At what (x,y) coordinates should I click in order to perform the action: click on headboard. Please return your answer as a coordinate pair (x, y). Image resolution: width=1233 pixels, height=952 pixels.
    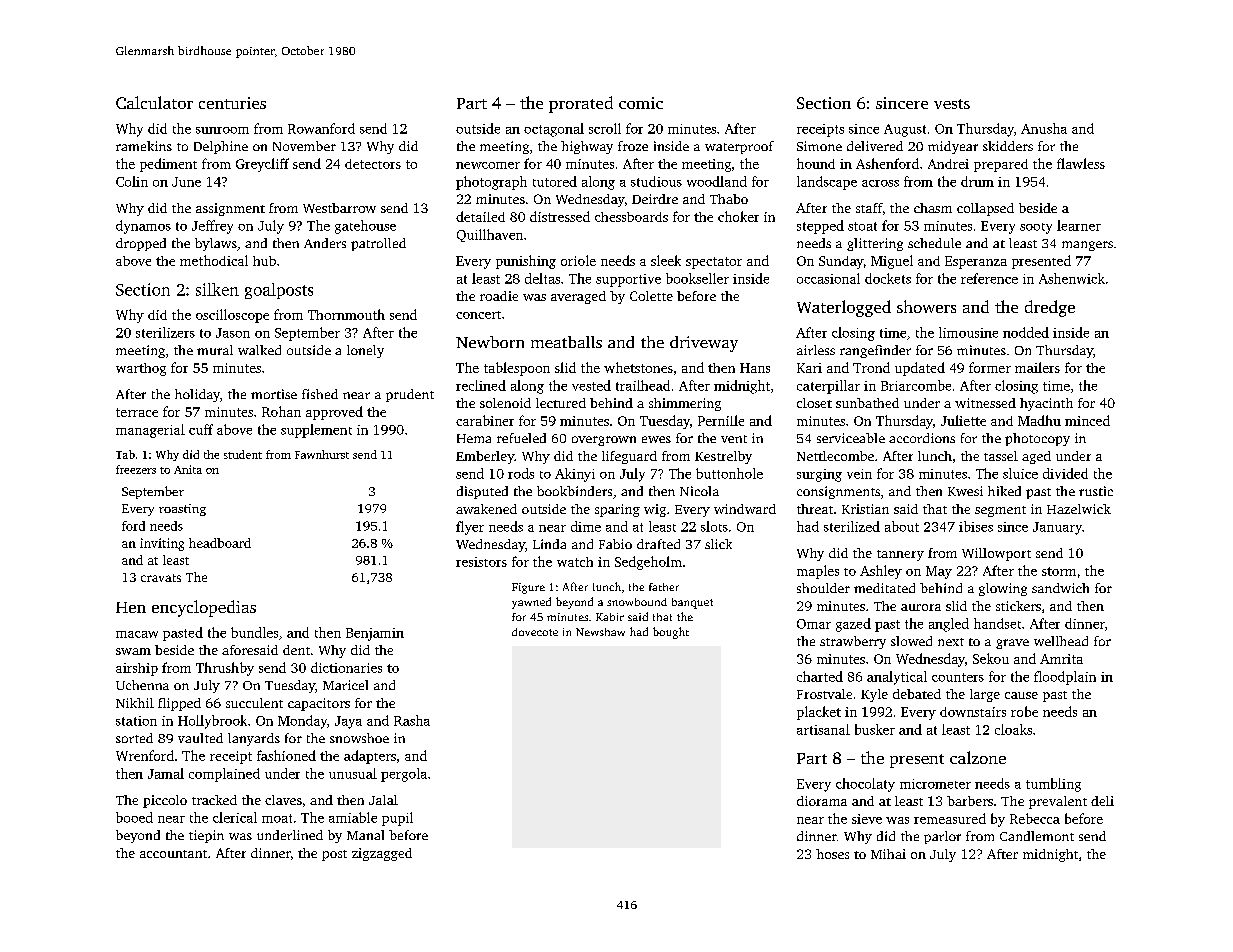
    Looking at the image, I should click on (220, 543).
